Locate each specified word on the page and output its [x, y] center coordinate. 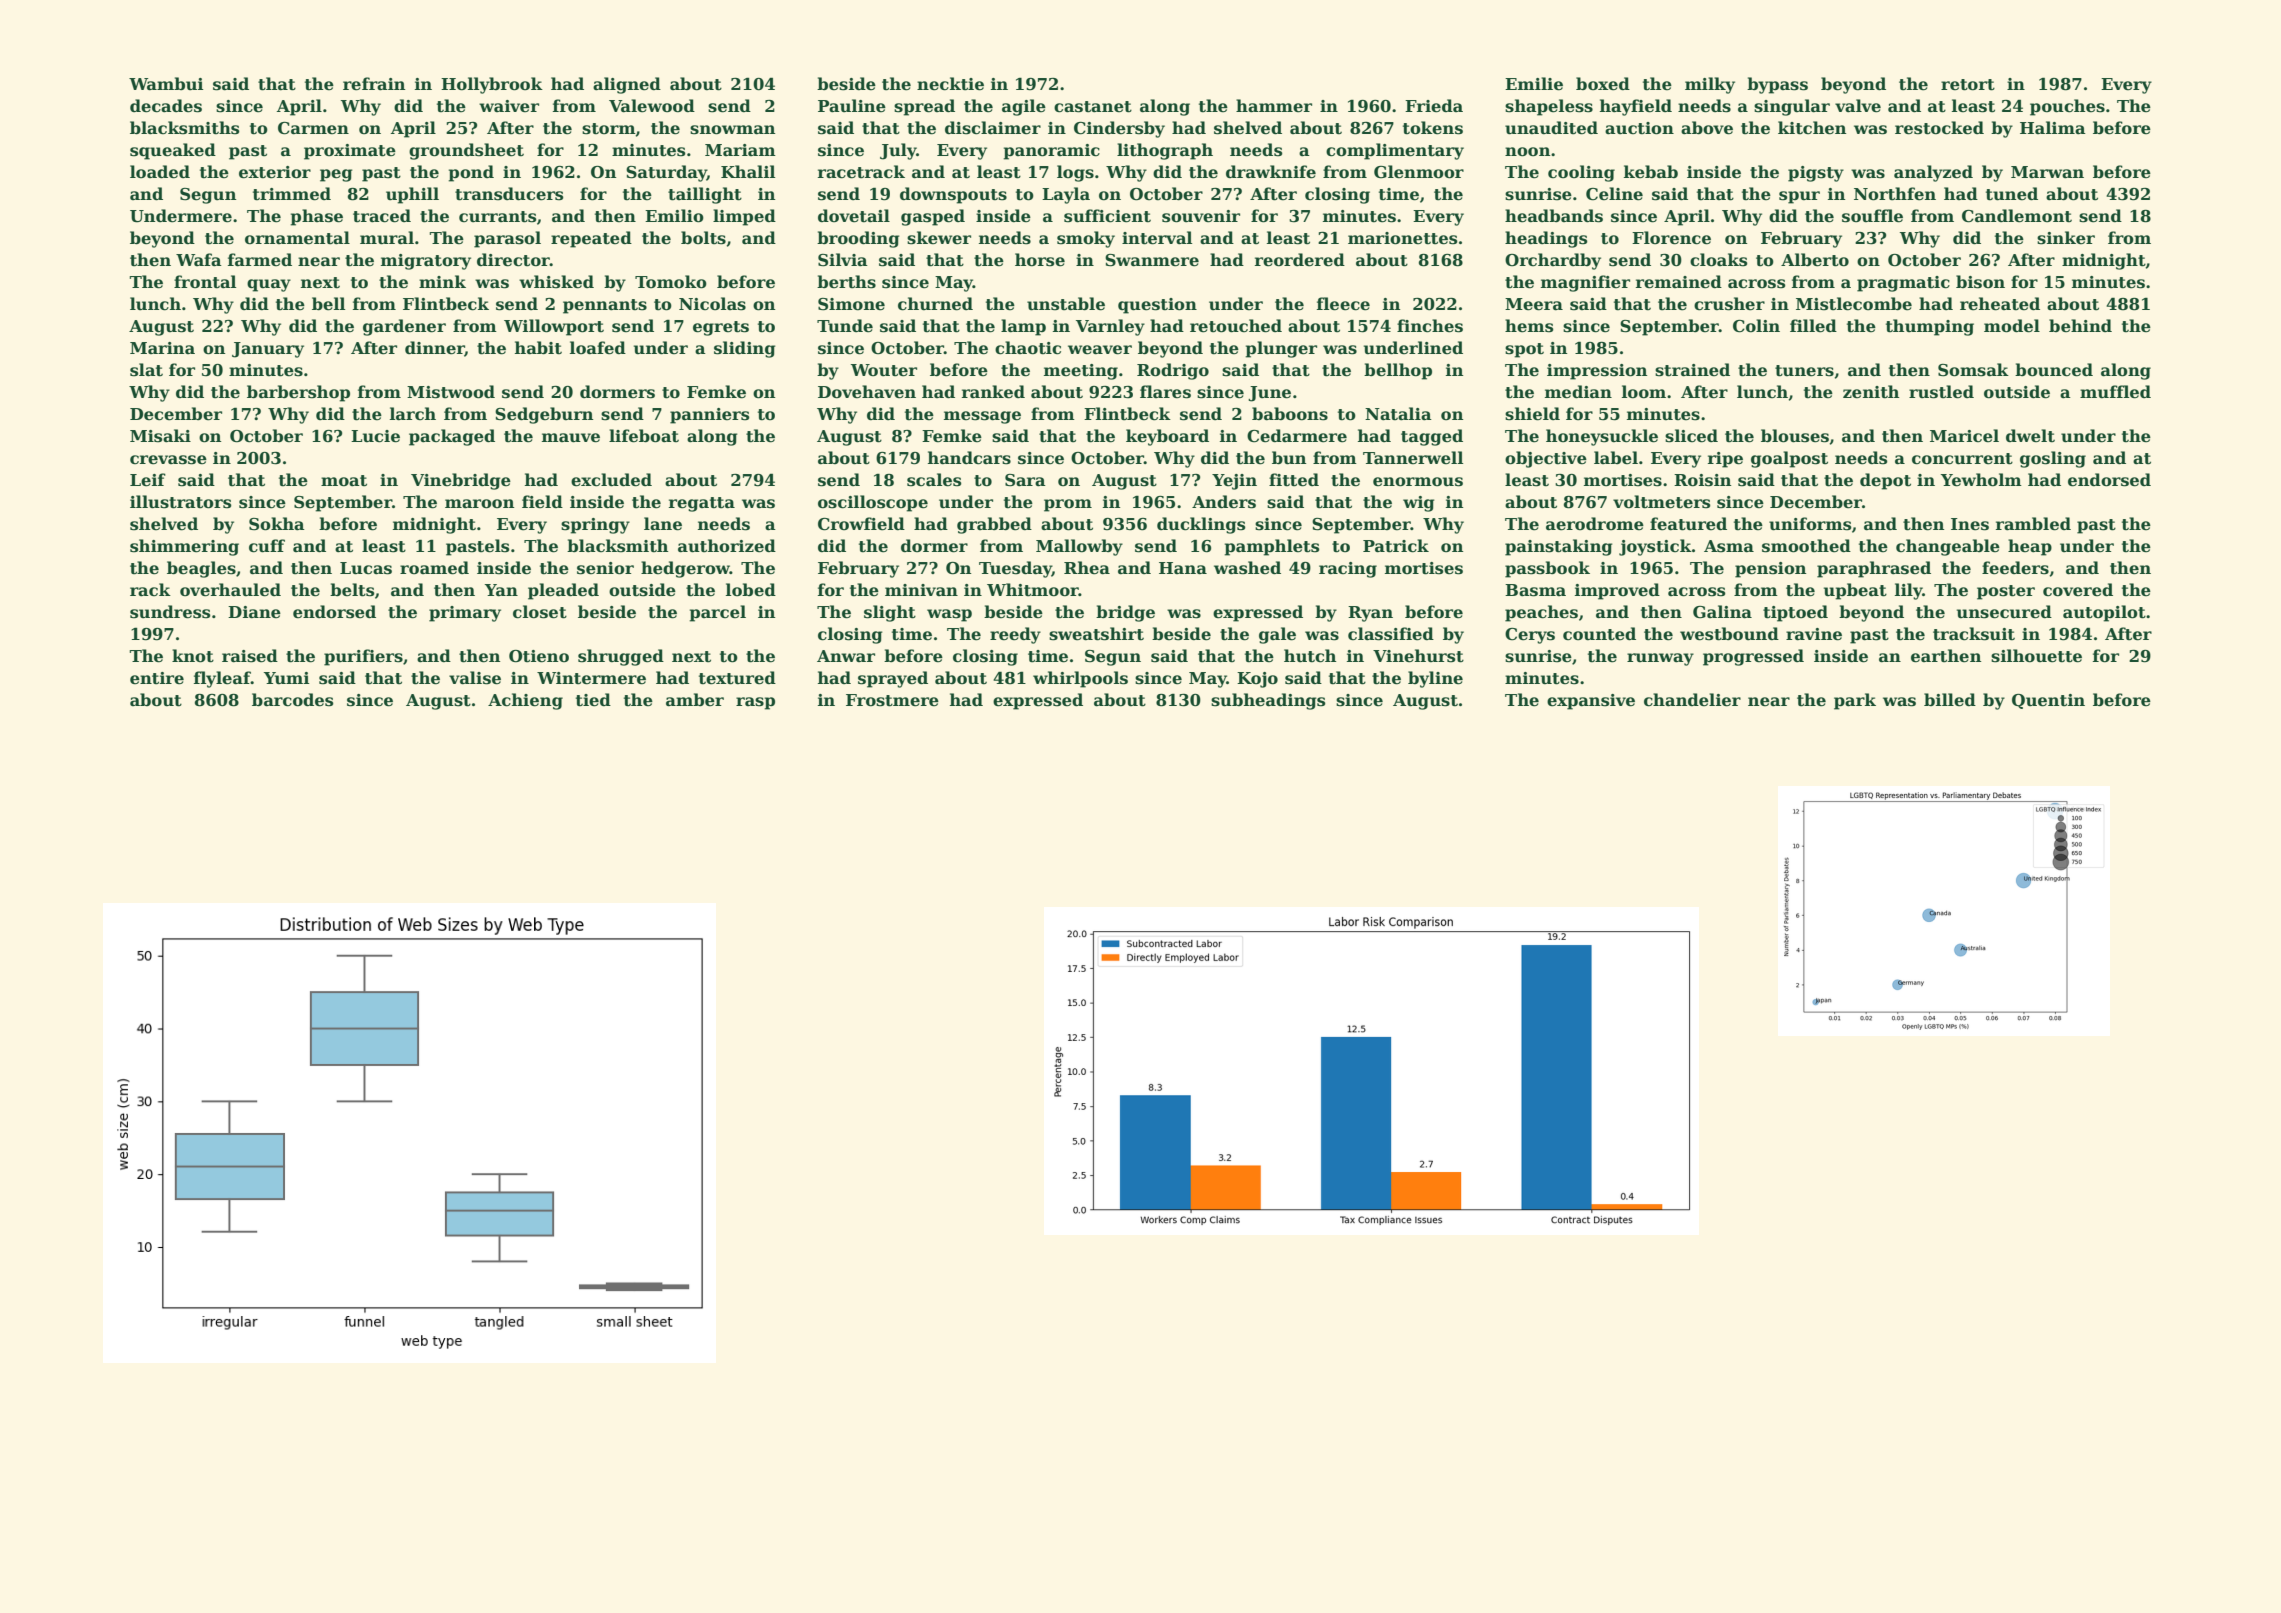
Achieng [525, 701]
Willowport [554, 327]
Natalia [1398, 414]
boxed [1603, 84]
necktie [950, 84]
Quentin [2048, 701]
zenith [1871, 392]
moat [344, 481]
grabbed [994, 525]
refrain [374, 84]
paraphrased [1874, 569]
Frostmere [892, 700]
